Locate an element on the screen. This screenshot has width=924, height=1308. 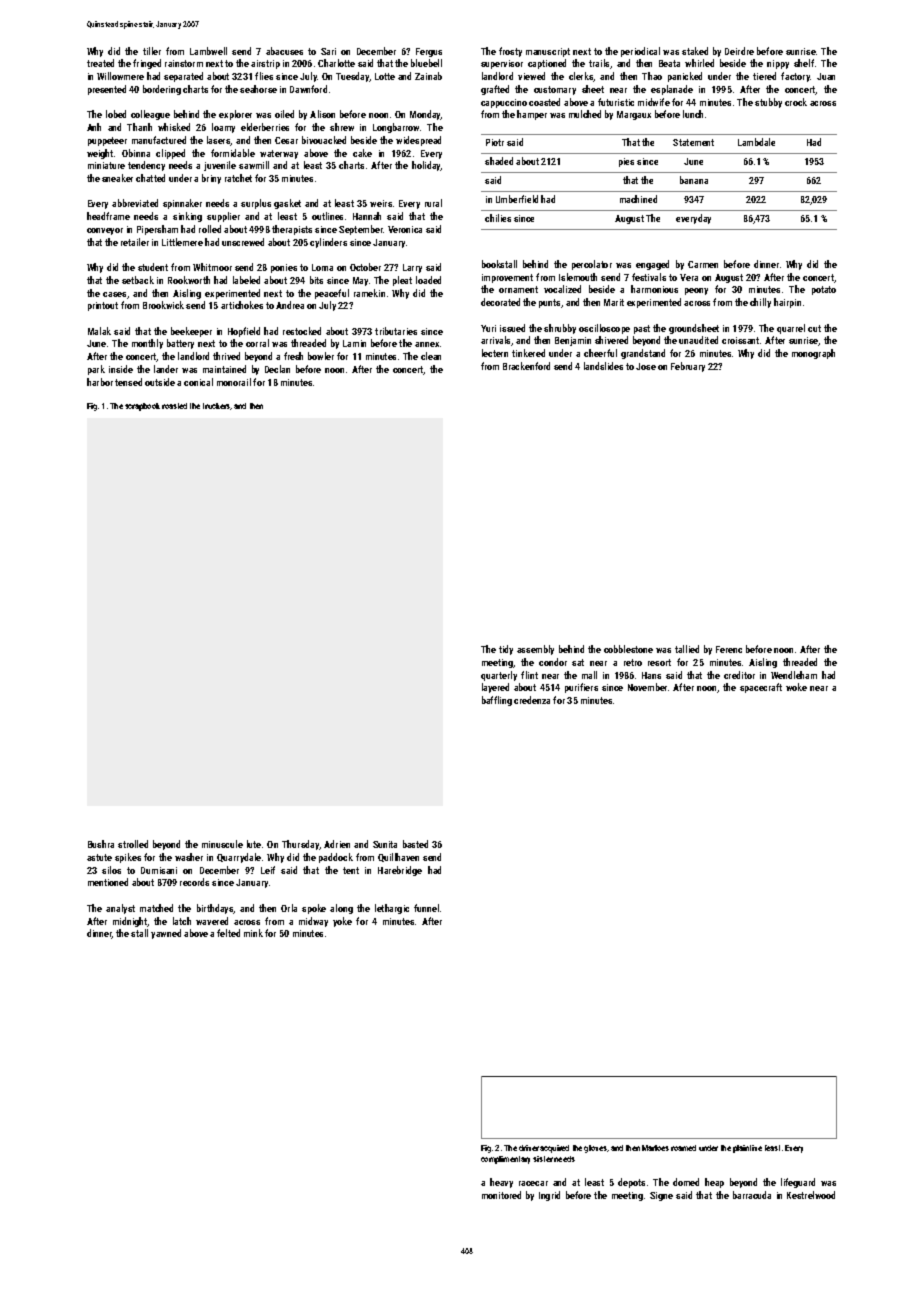
shelf is located at coordinates (804, 63).
